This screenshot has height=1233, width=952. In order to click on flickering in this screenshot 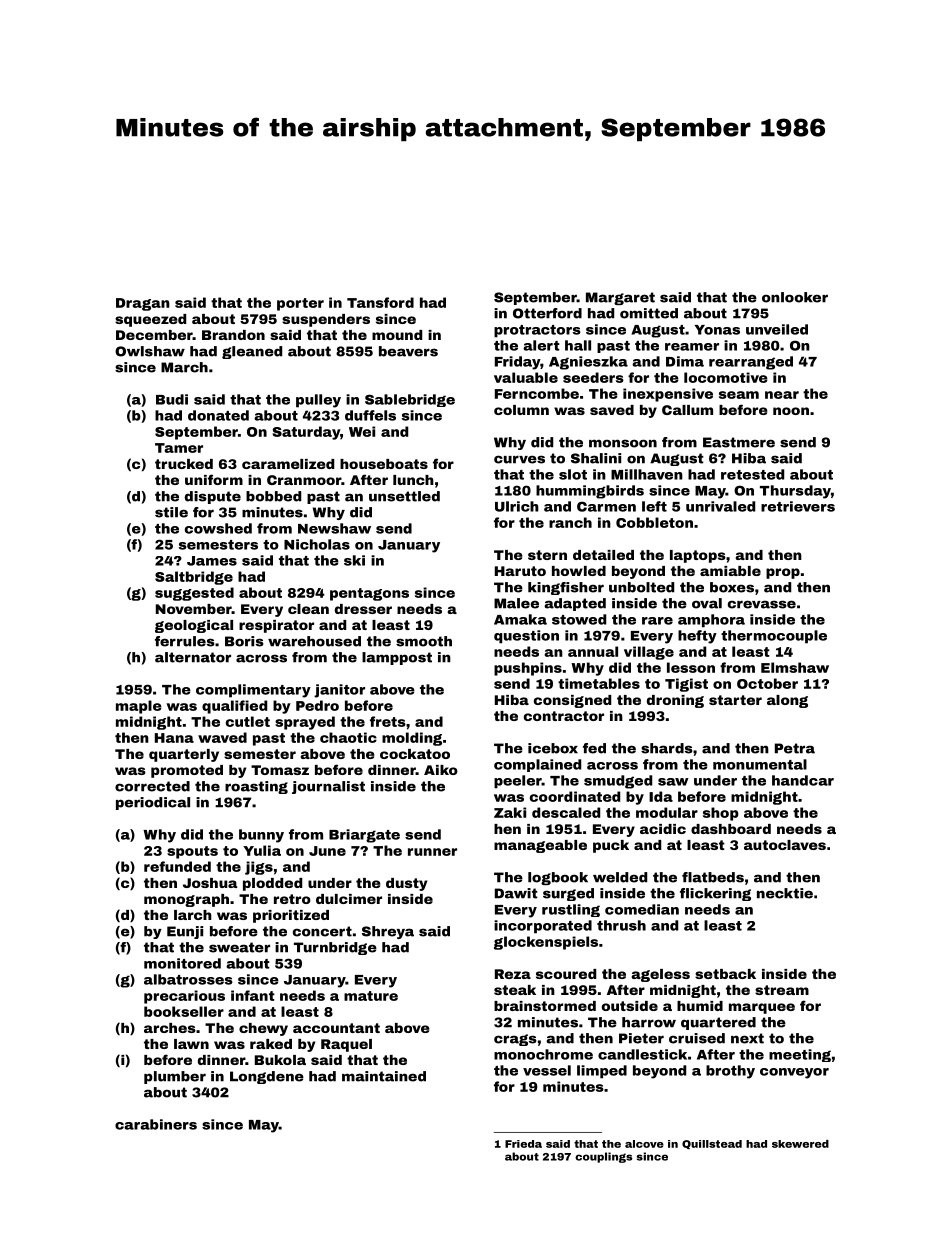, I will do `click(715, 894)`.
